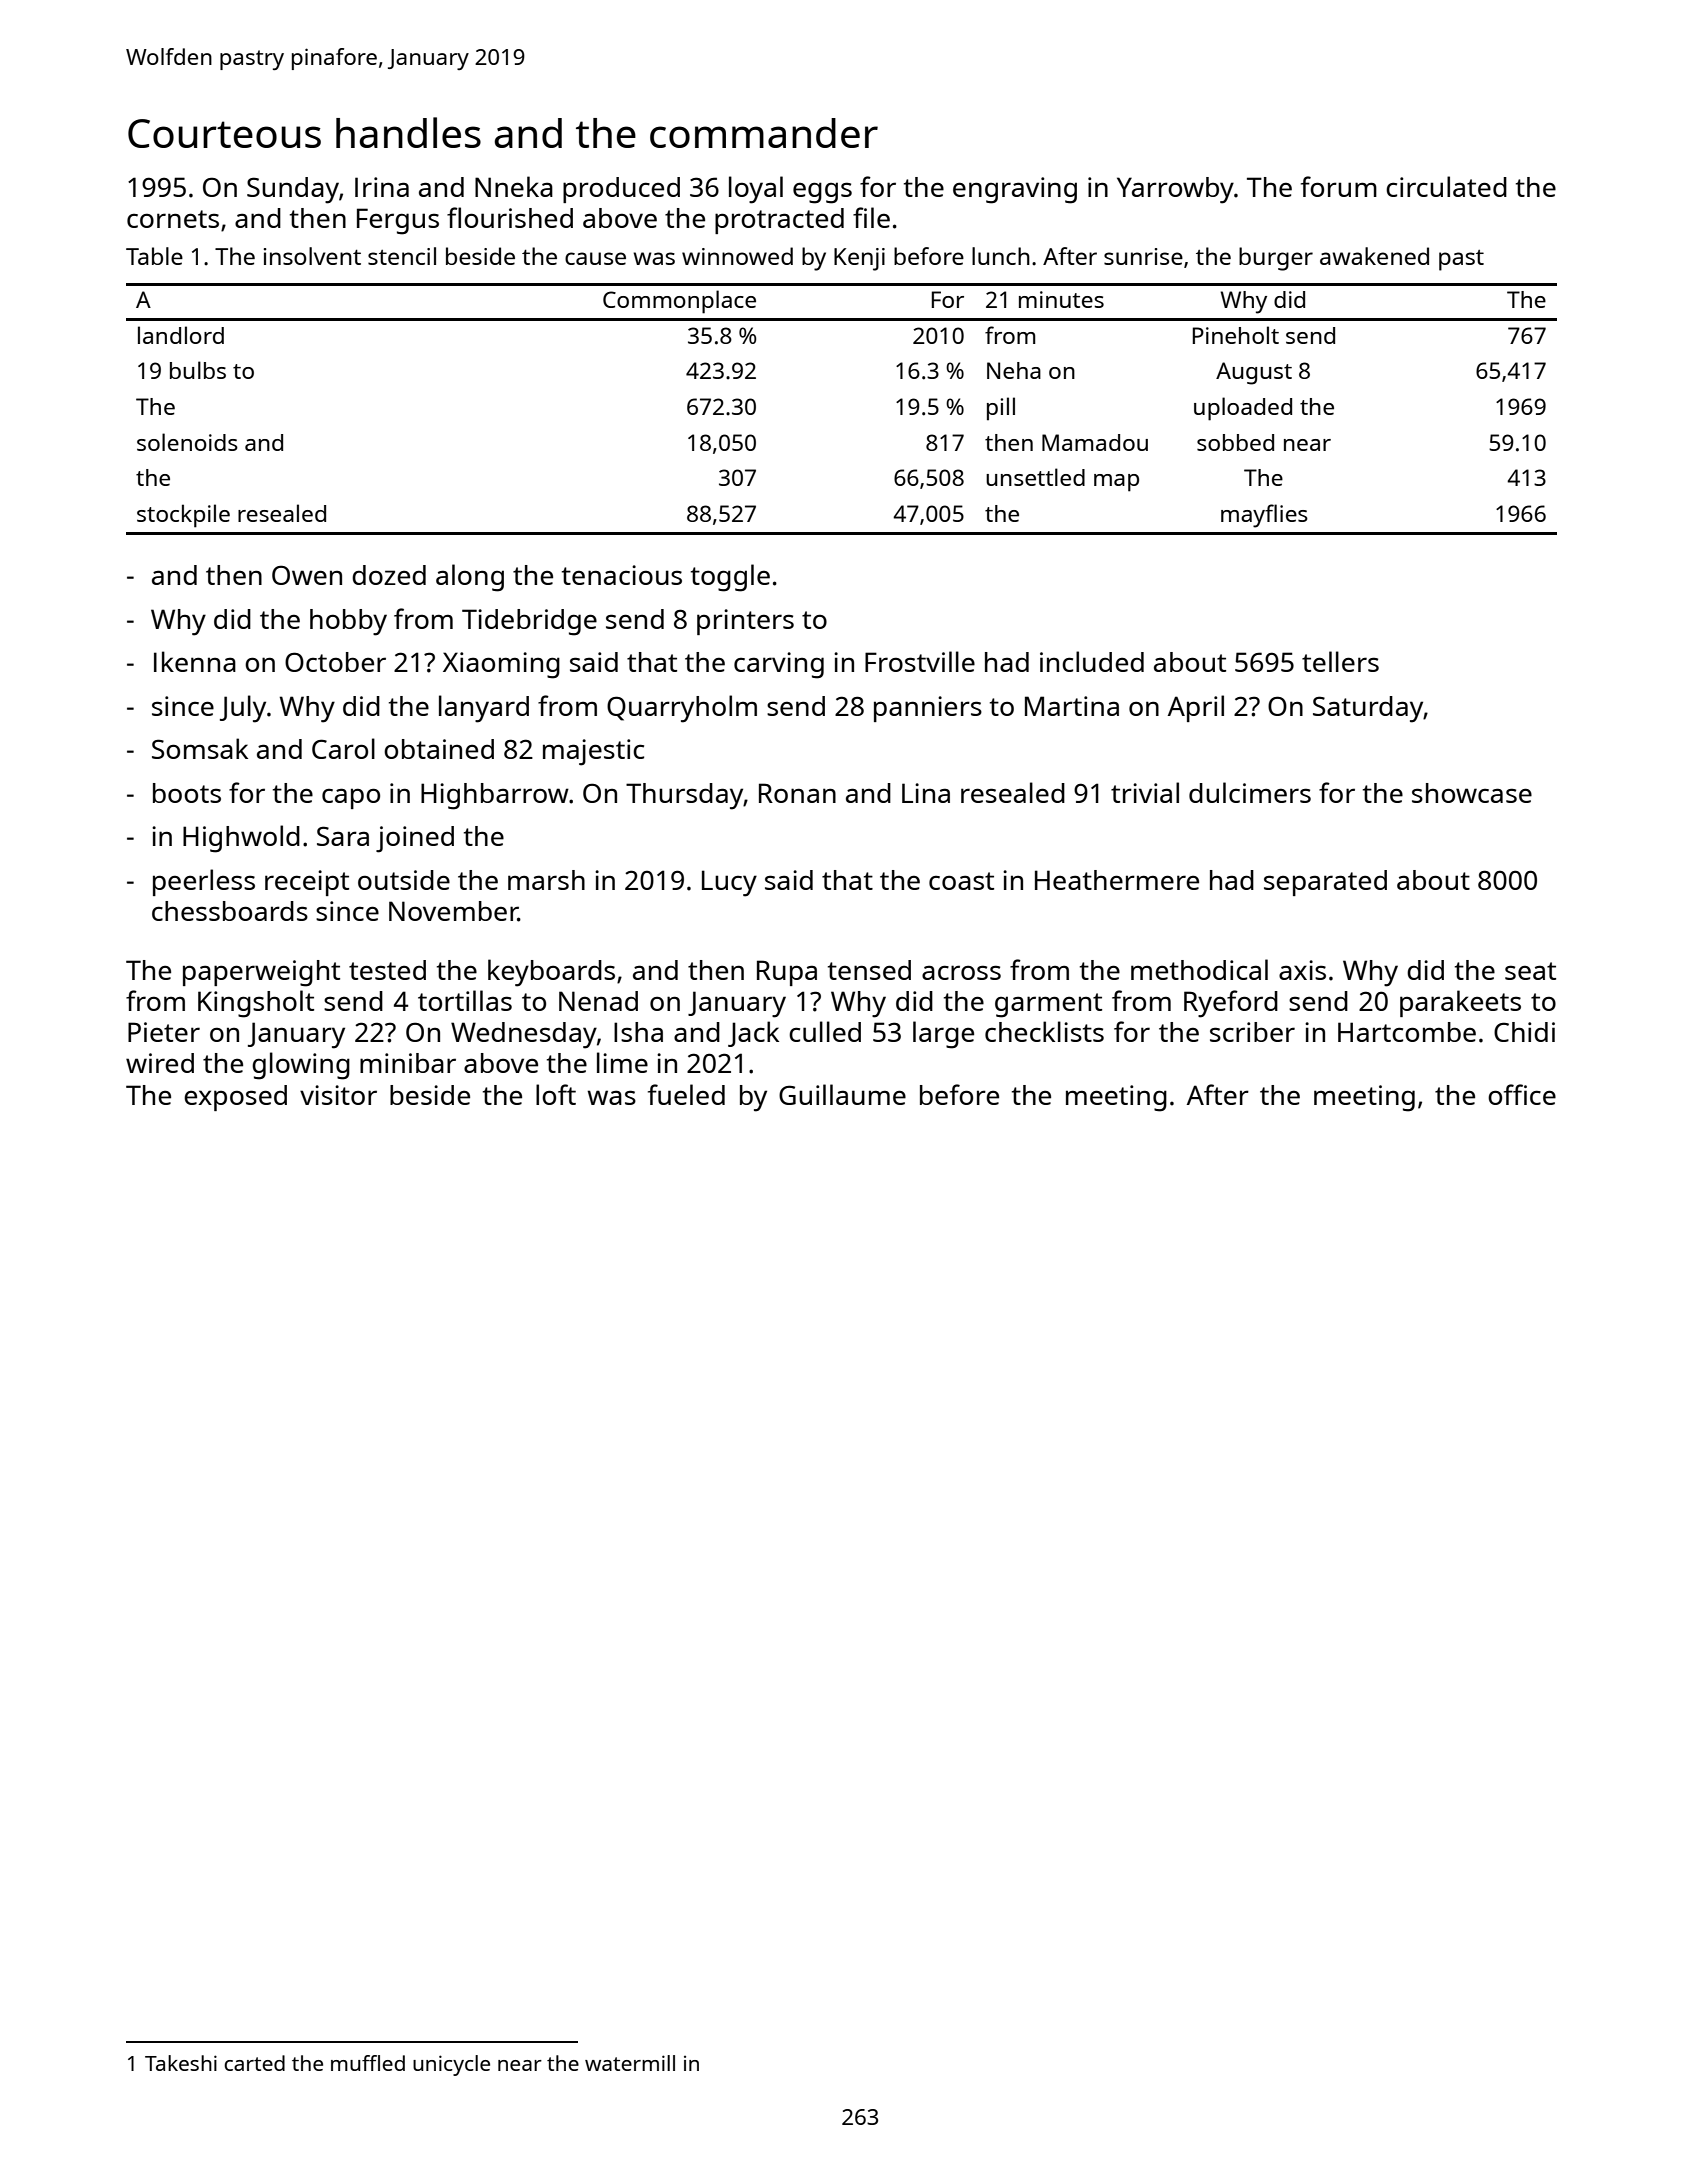 The height and width of the screenshot is (2178, 1683). Describe the element at coordinates (451, 2065) in the screenshot. I see `unicycle` at that location.
